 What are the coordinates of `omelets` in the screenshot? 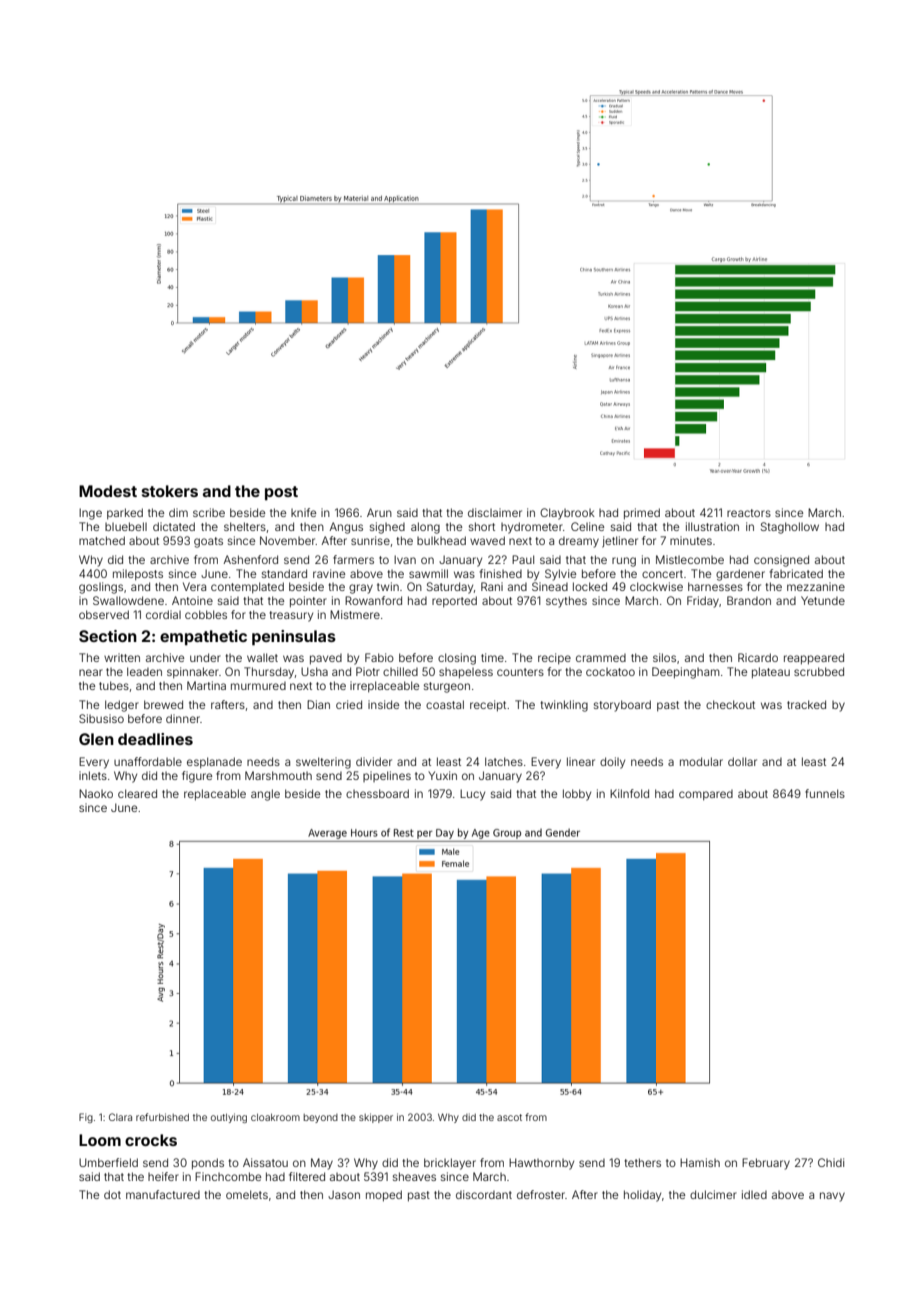 It's located at (247, 1194).
